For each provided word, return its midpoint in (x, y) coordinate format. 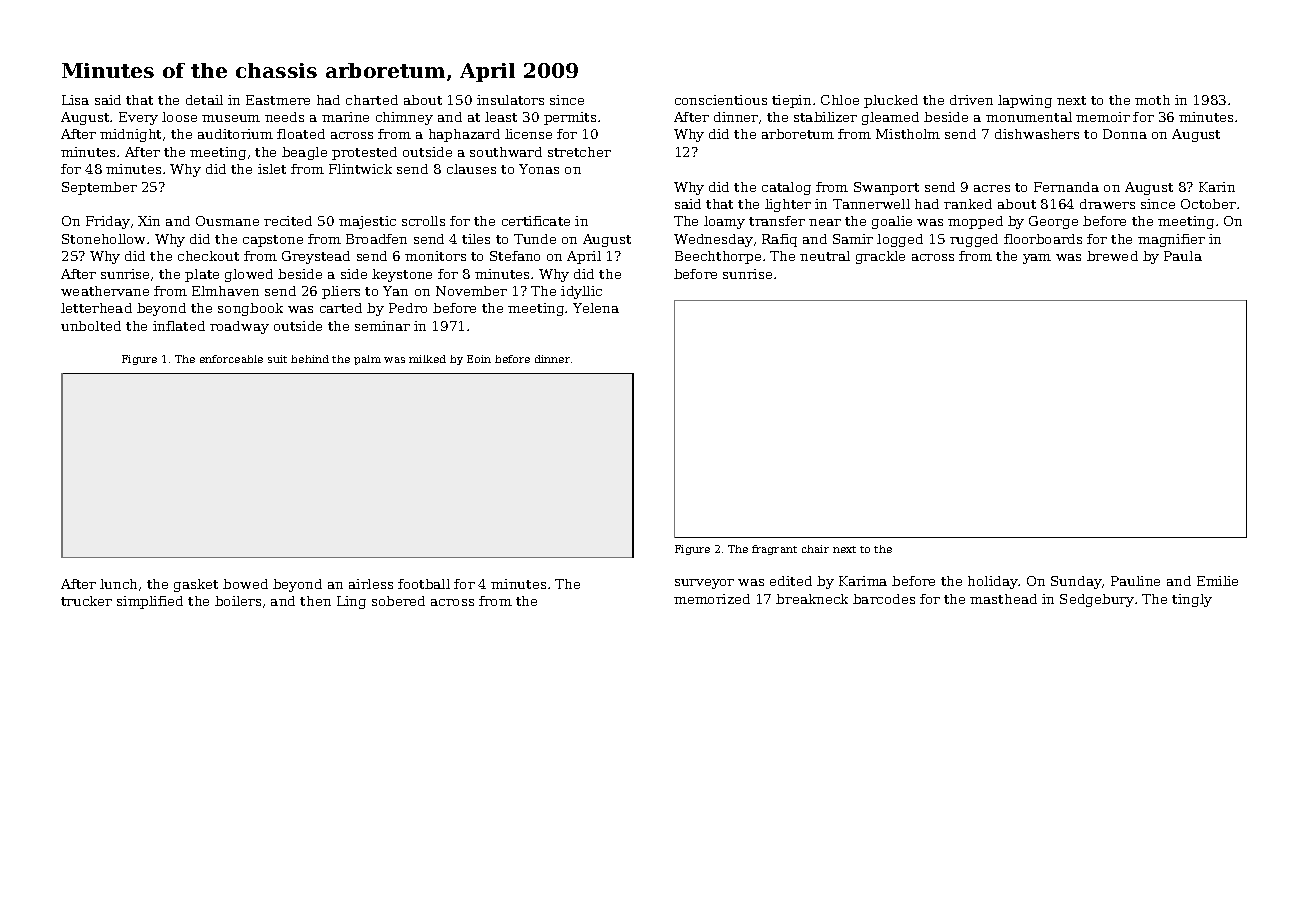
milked (427, 359)
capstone (273, 241)
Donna (1125, 134)
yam (1037, 259)
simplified (150, 602)
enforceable (231, 359)
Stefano (515, 256)
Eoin (479, 359)
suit (277, 359)
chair (815, 549)
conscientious (721, 100)
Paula (1183, 256)
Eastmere (278, 100)
